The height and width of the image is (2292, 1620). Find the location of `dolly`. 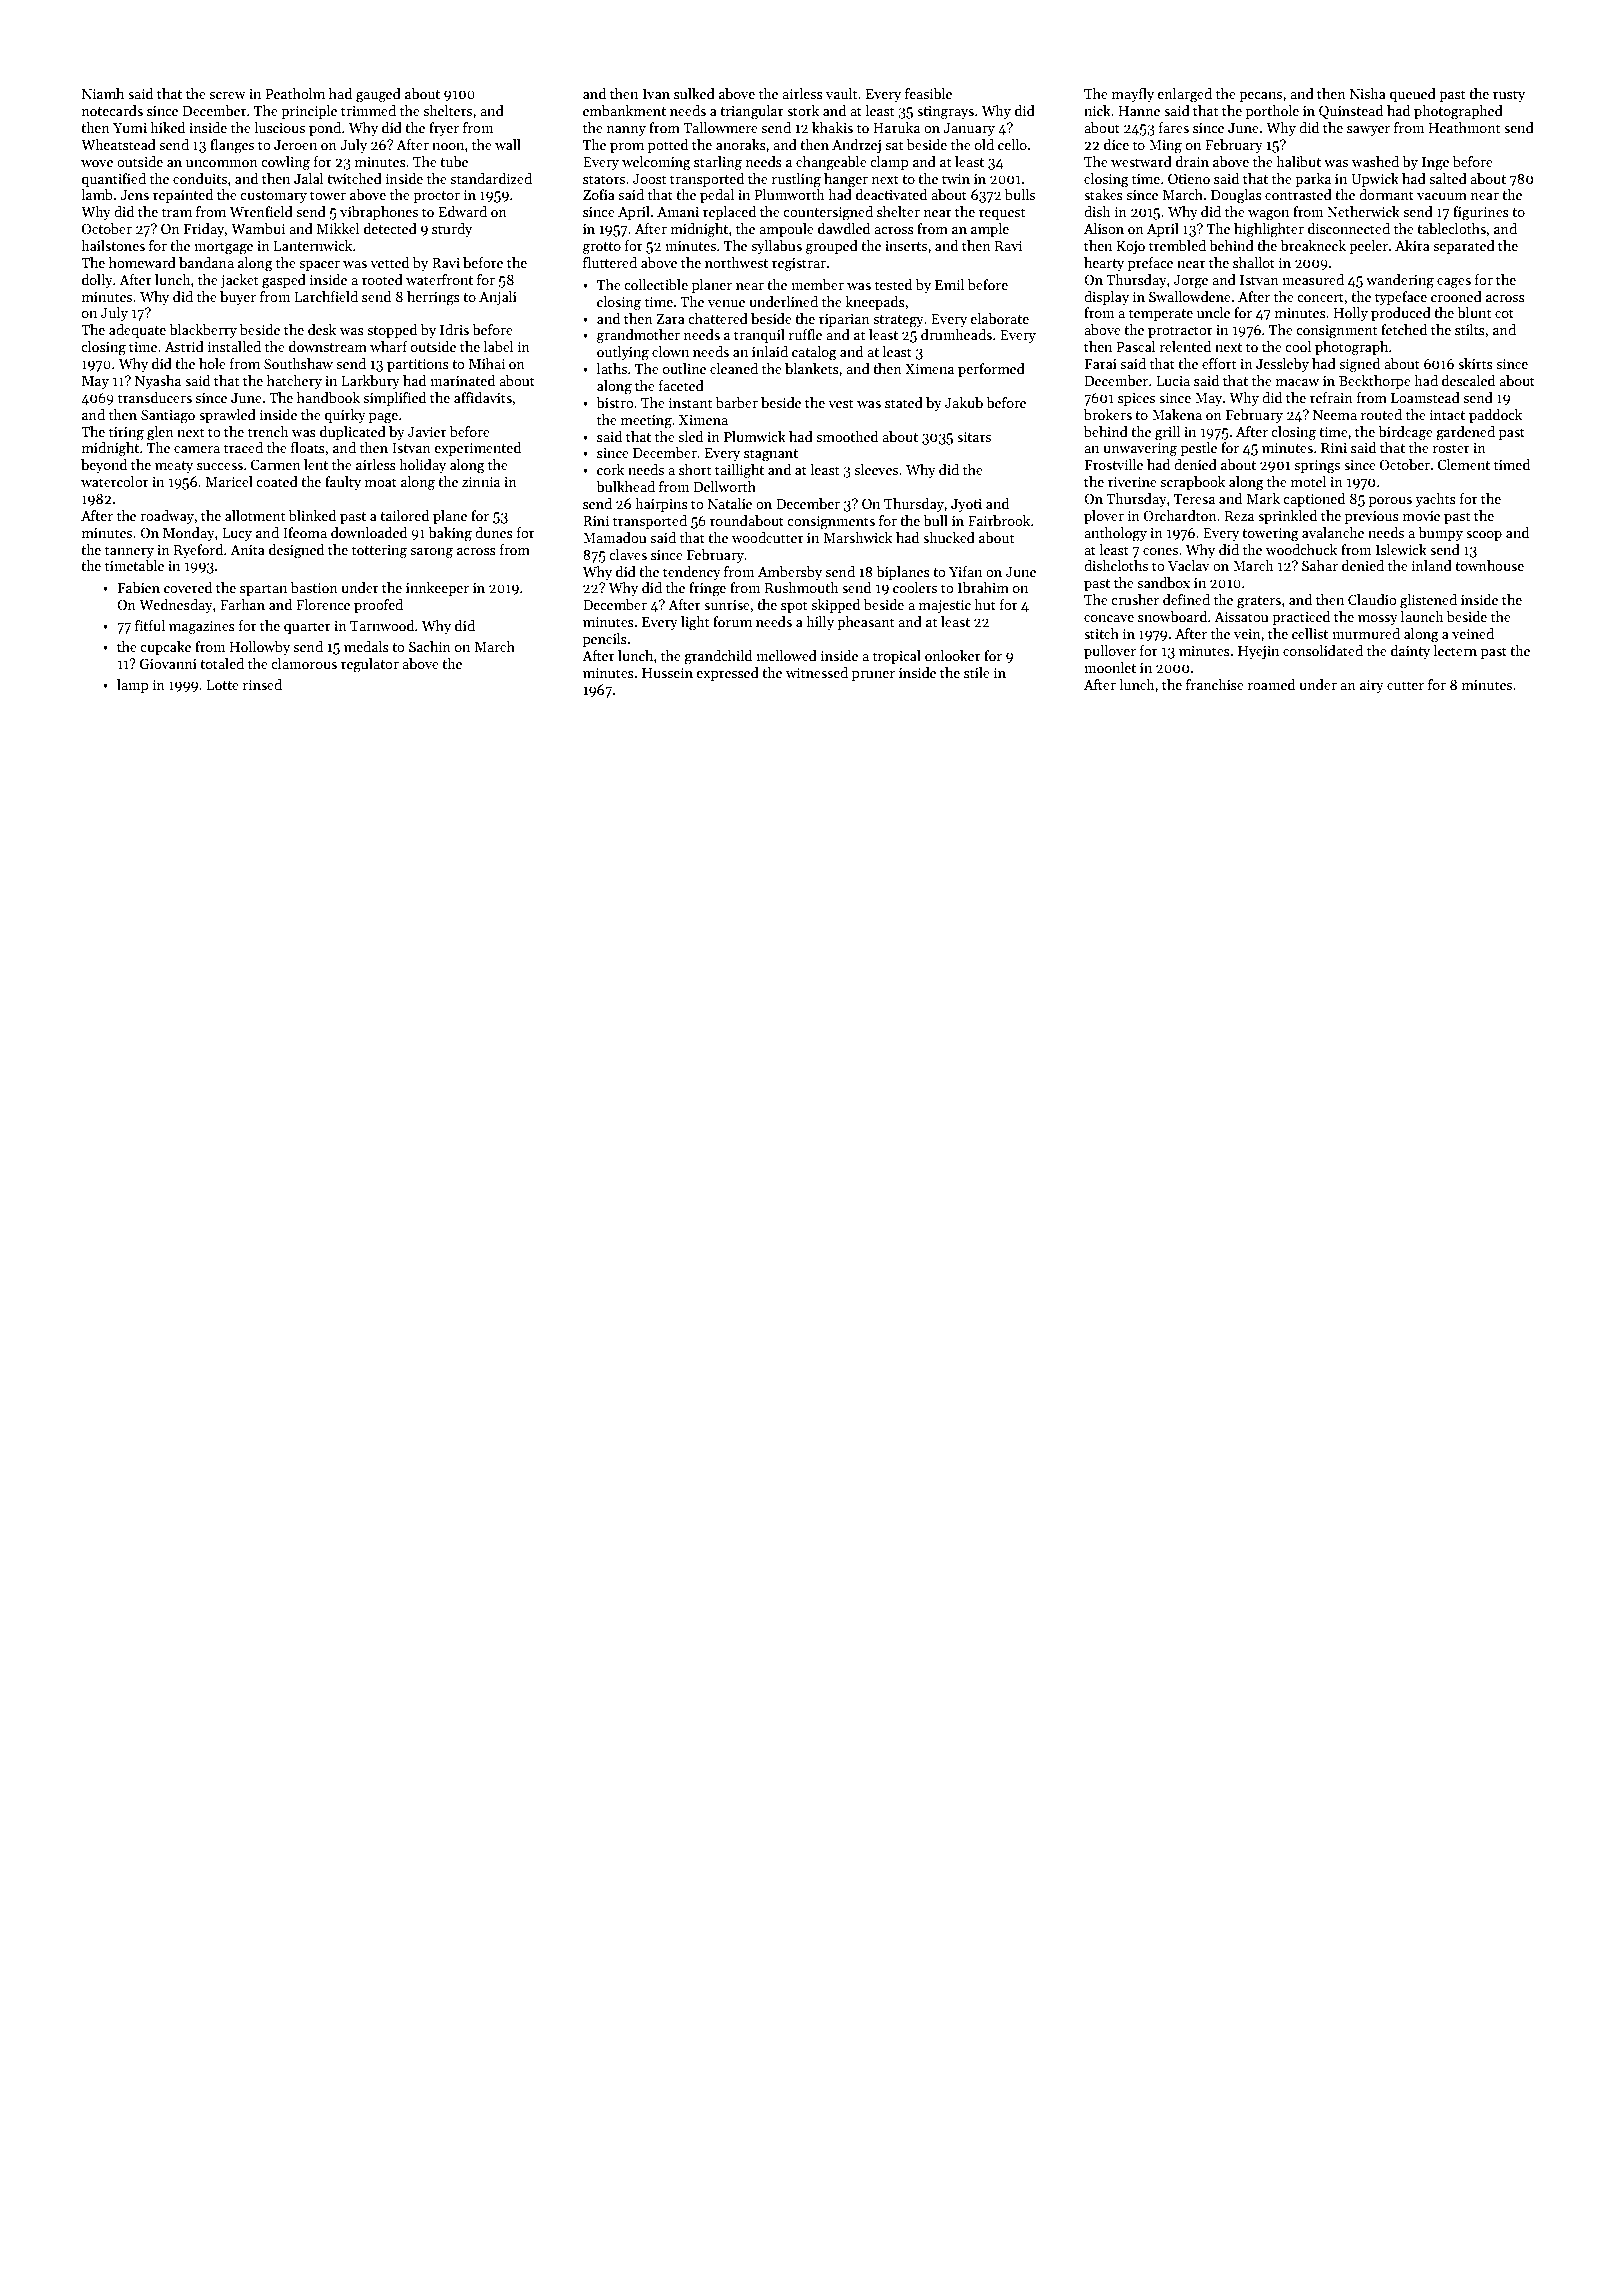

dolly is located at coordinates (97, 281).
